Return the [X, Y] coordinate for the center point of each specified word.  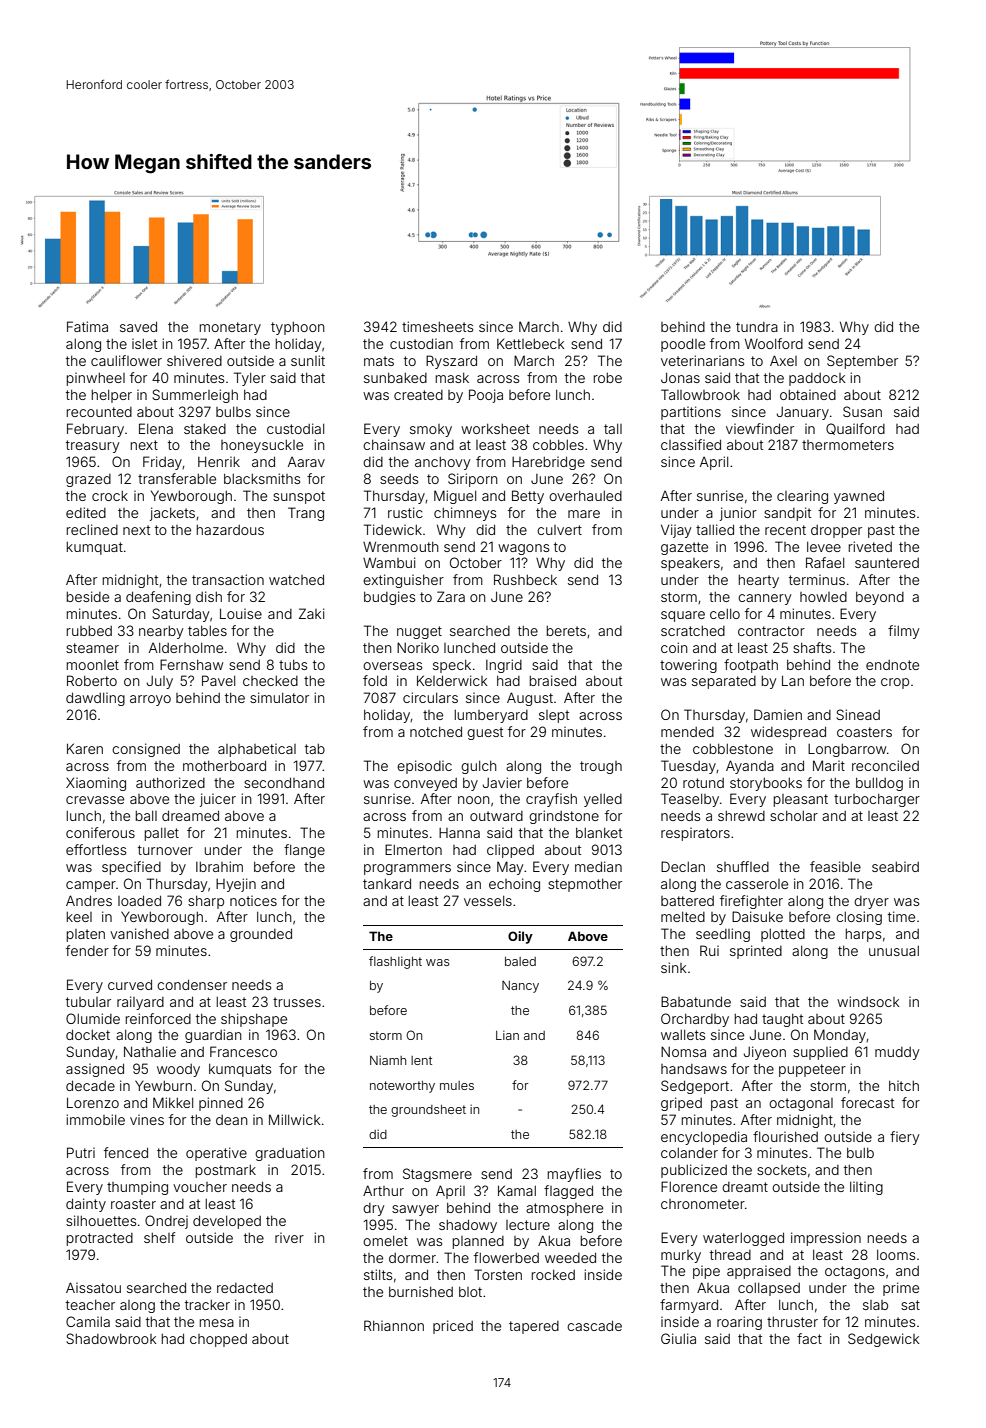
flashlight [395, 962]
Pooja [486, 396]
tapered [534, 1327]
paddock [817, 379]
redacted [245, 1288]
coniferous [100, 832]
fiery [904, 1138]
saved [138, 326]
